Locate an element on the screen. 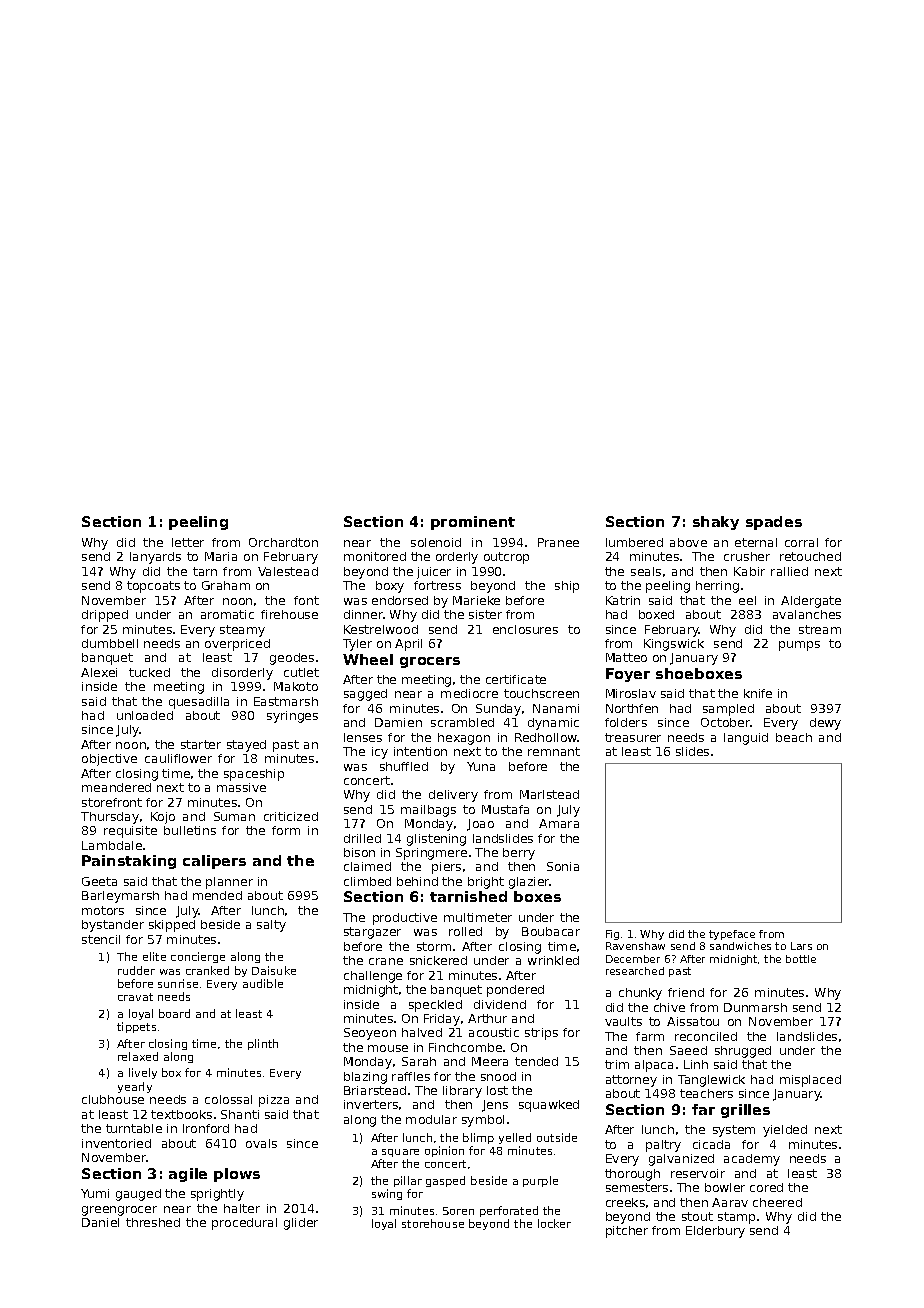 The image size is (924, 1308). agile is located at coordinates (188, 1175).
